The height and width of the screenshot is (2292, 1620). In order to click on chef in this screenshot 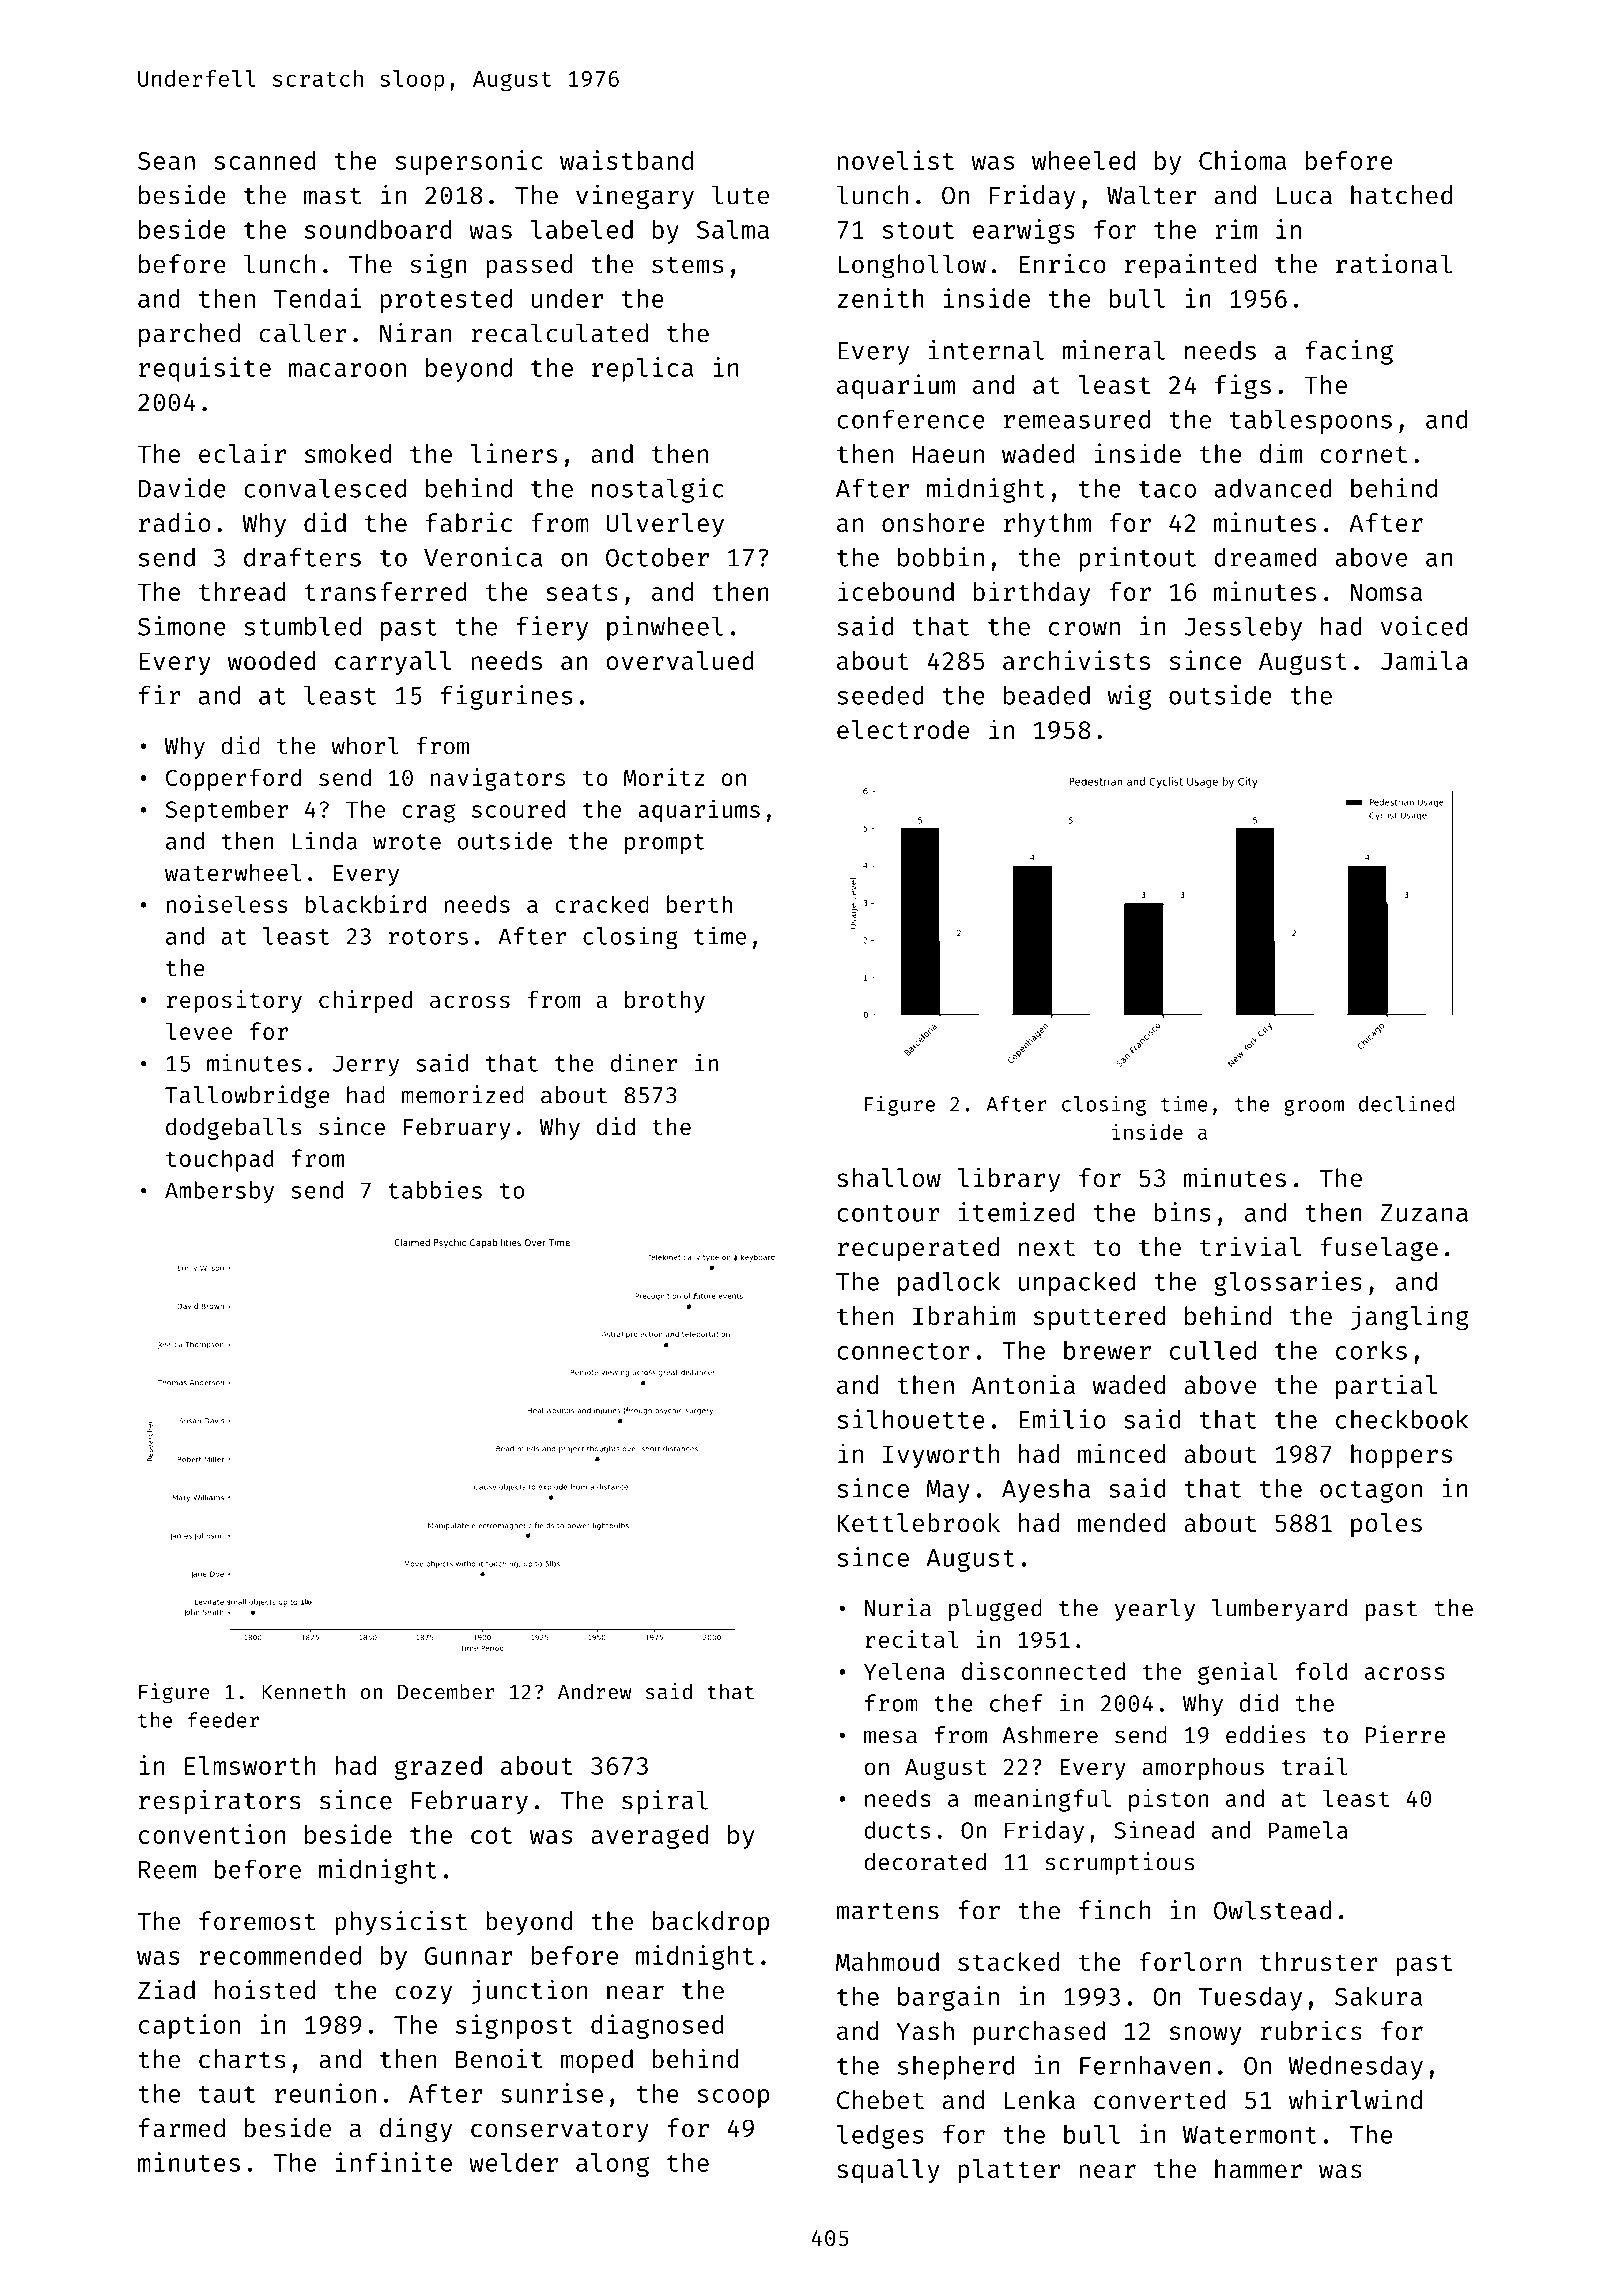, I will do `click(1016, 1703)`.
